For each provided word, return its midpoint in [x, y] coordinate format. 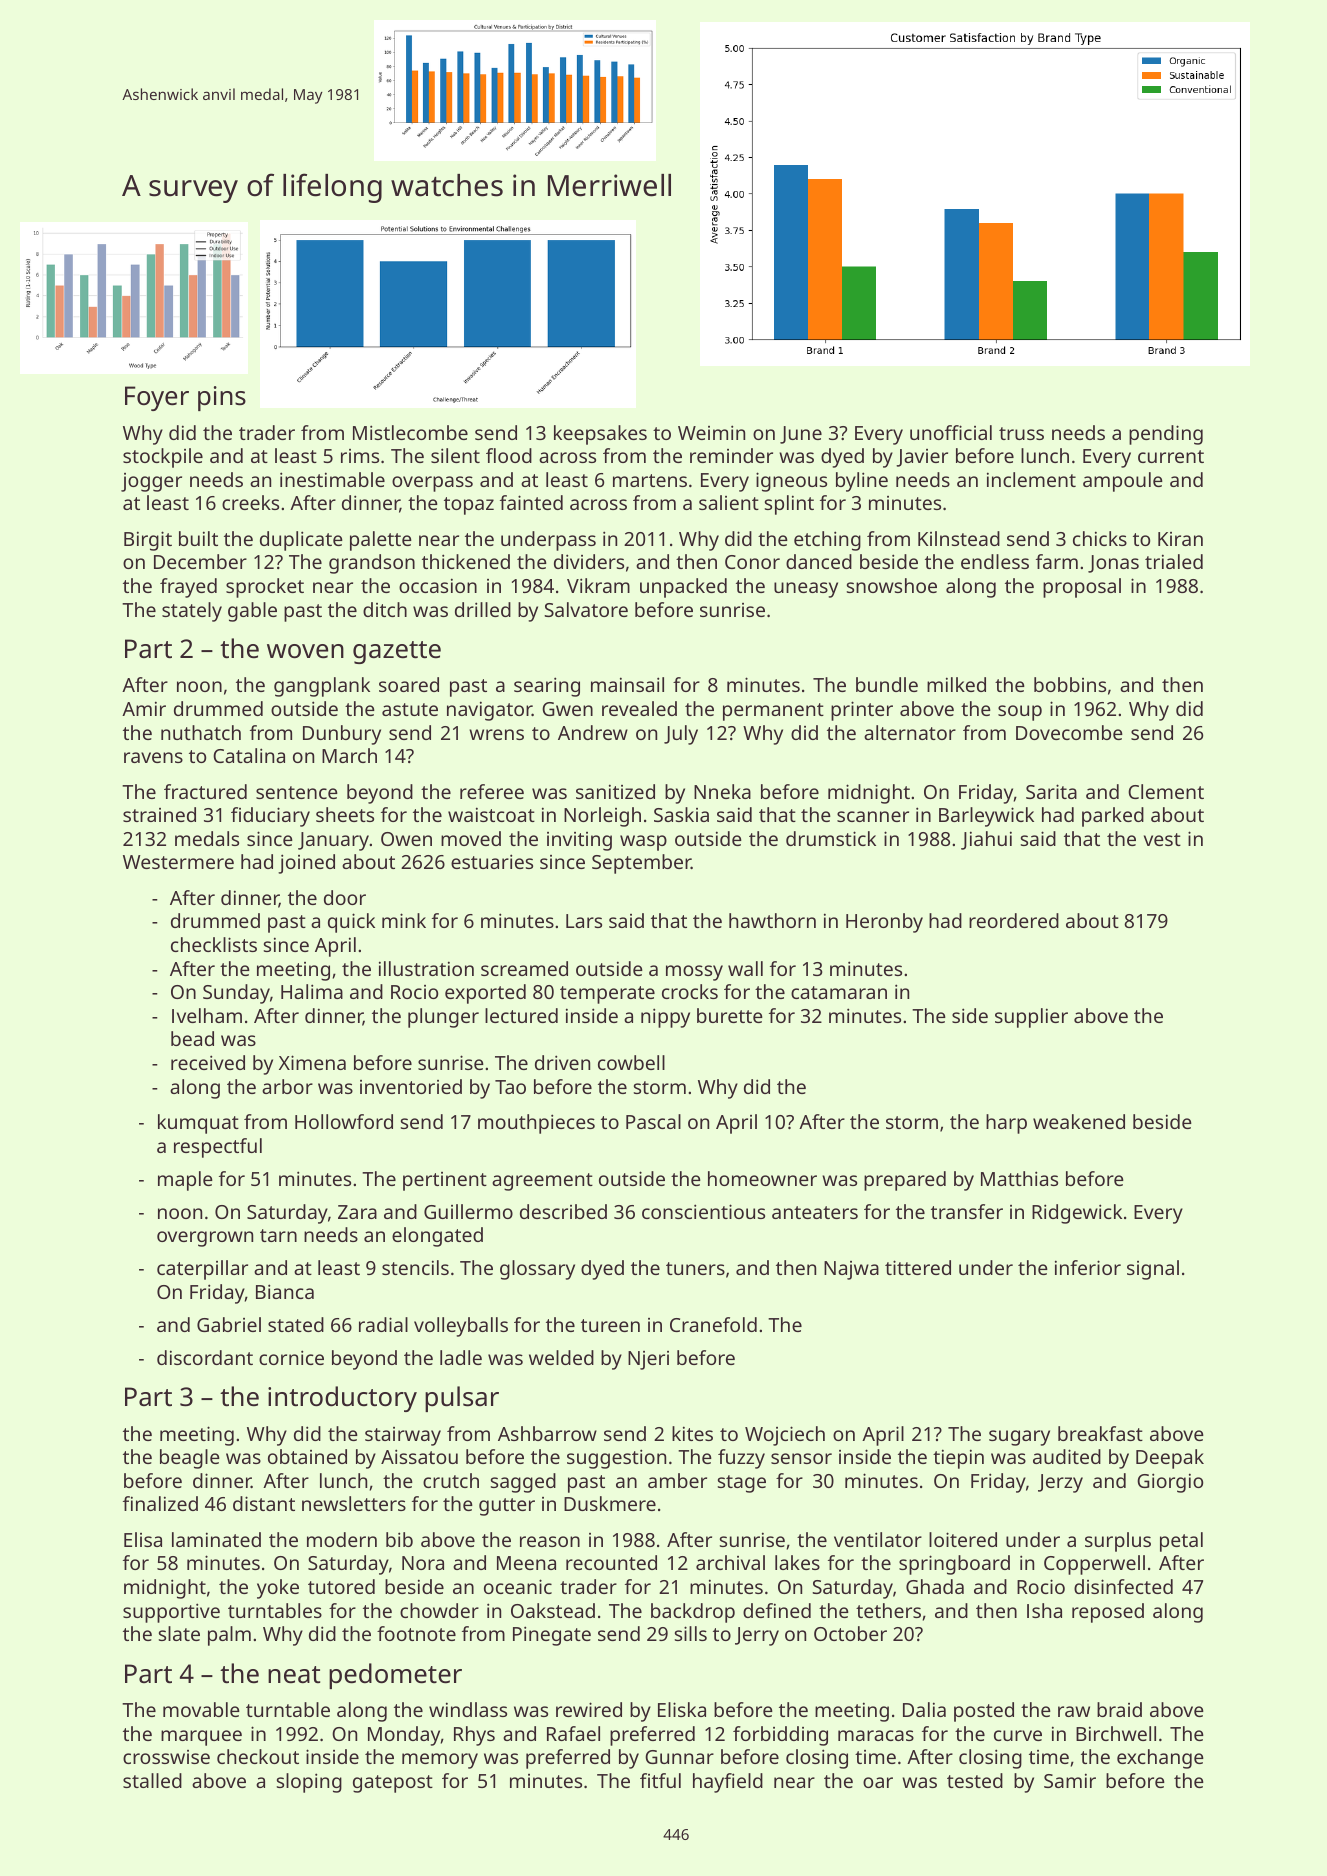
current [1171, 456]
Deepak [1170, 1459]
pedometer [395, 1676]
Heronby [884, 923]
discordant [205, 1357]
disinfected [1123, 1586]
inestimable [332, 479]
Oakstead [553, 1610]
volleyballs [461, 1327]
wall [745, 968]
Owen [406, 839]
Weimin [711, 432]
